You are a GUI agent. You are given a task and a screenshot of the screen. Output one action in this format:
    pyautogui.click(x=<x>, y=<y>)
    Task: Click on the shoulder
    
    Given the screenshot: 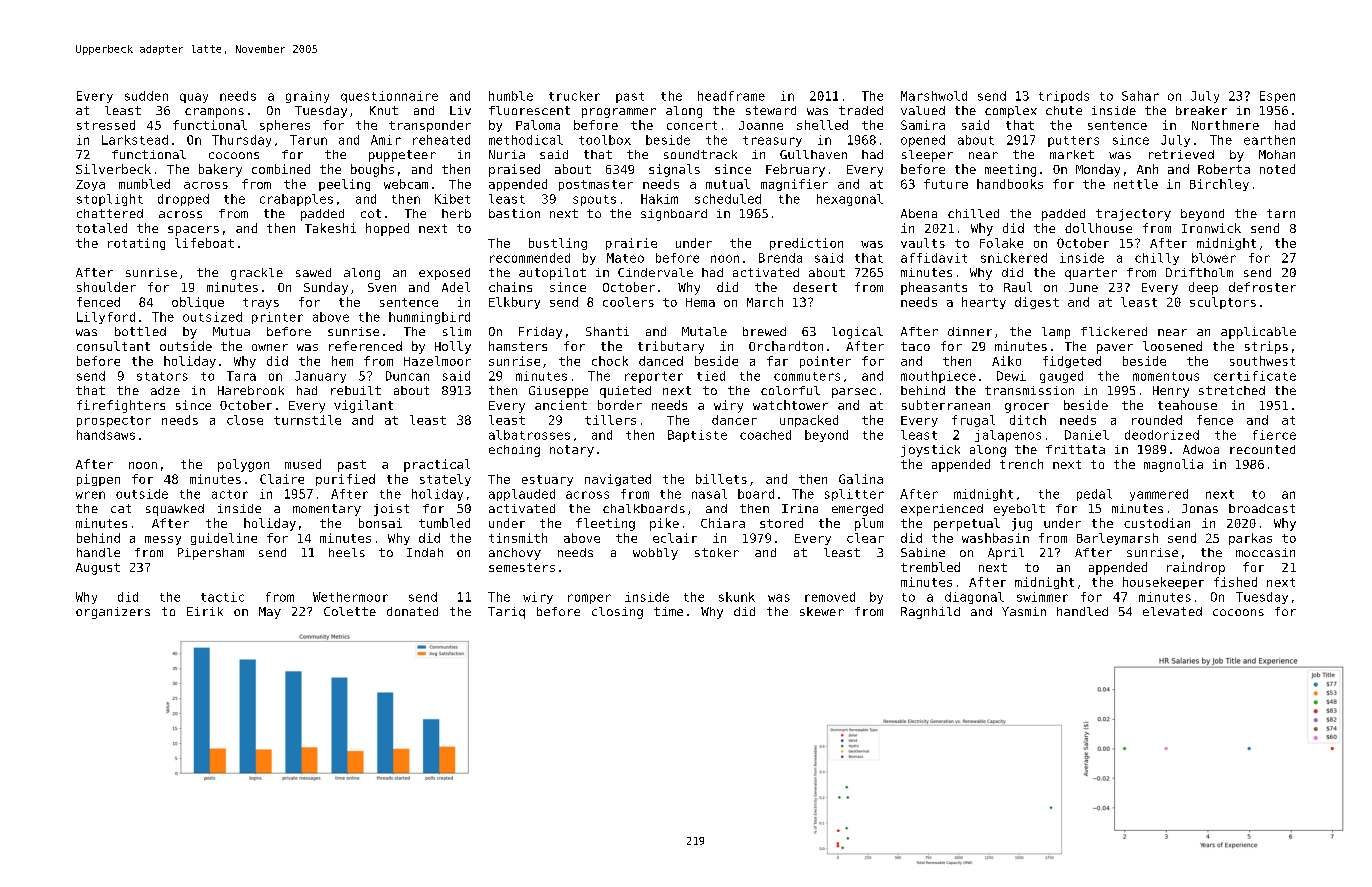 What is the action you would take?
    pyautogui.click(x=106, y=287)
